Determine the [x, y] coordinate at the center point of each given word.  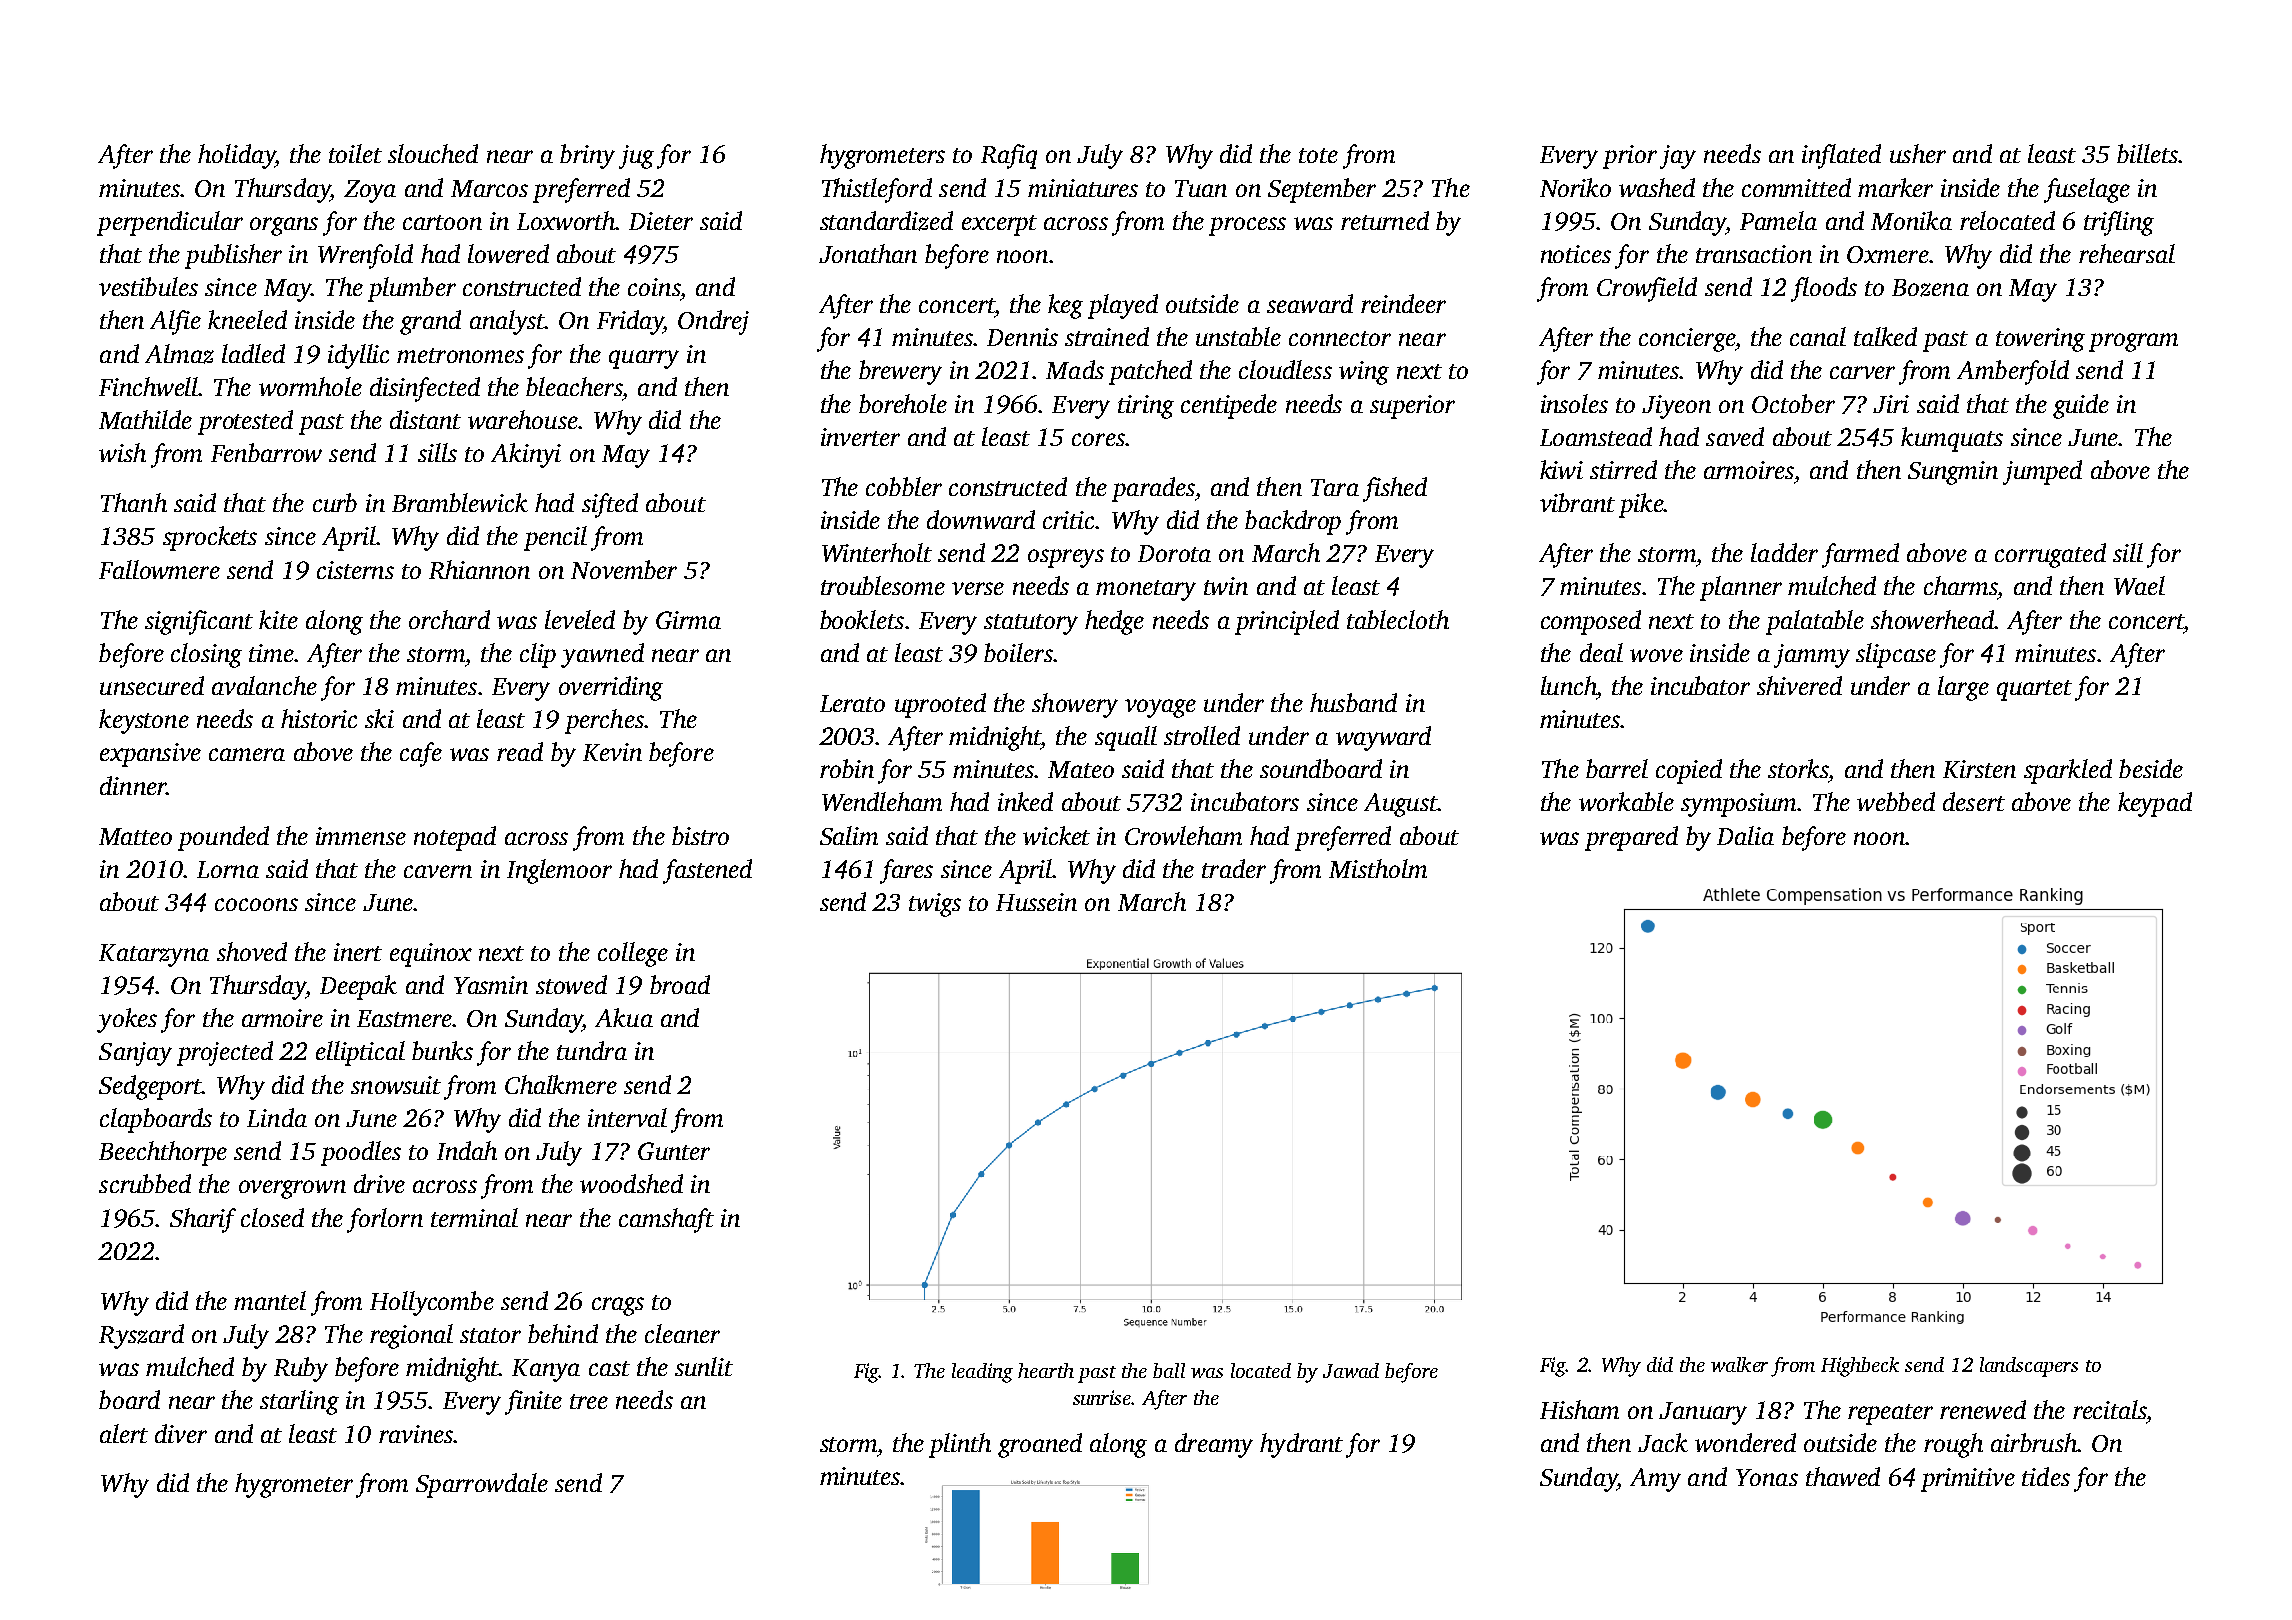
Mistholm [1378, 868]
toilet [355, 153]
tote [1318, 155]
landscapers [2029, 1367]
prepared [1631, 838]
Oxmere [1888, 254]
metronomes [460, 355]
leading [982, 1373]
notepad [455, 838]
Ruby [301, 1369]
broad [680, 984]
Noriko [1575, 187]
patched [1150, 372]
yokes [127, 1020]
